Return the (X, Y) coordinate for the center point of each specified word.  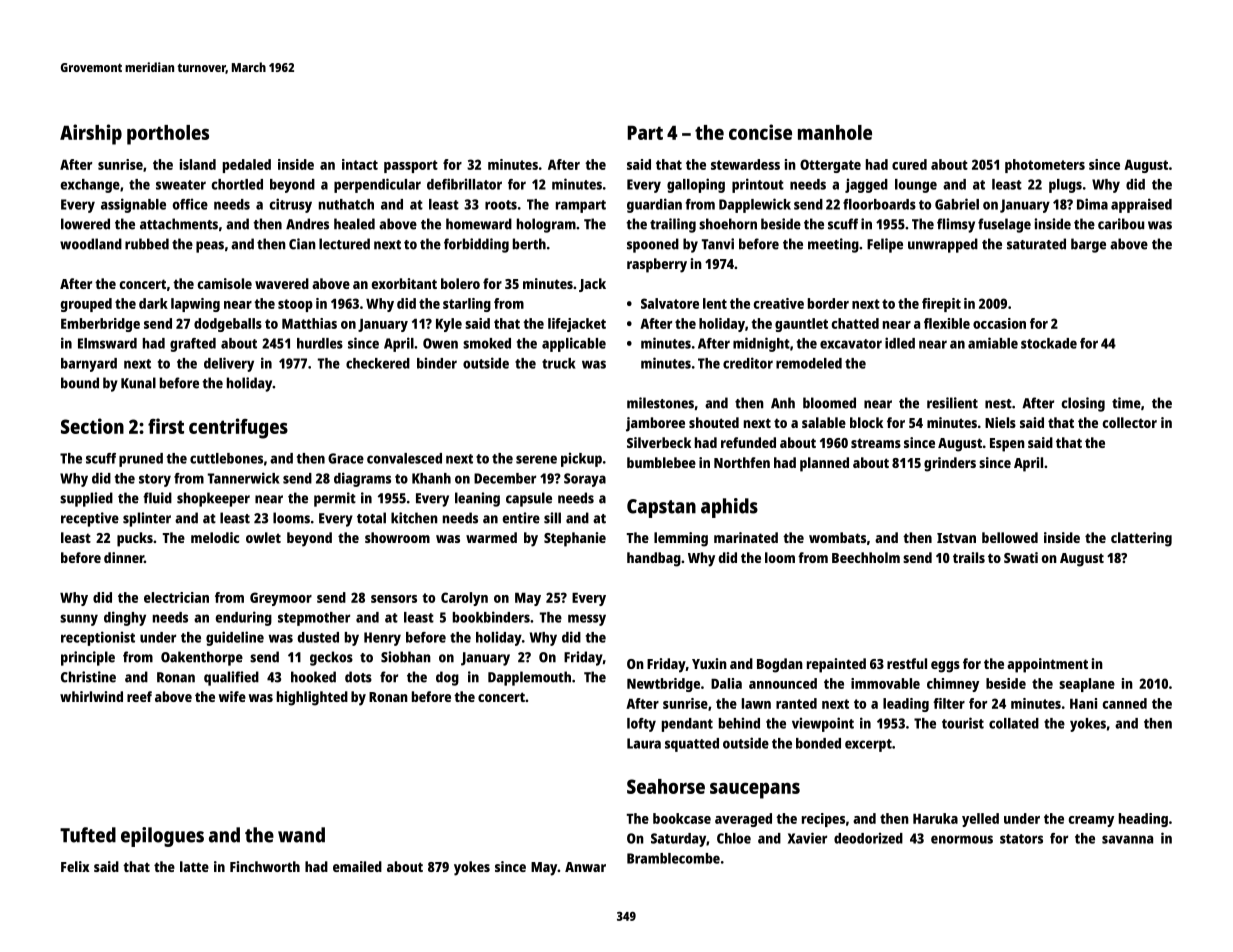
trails (969, 557)
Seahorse (666, 786)
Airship (91, 134)
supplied (86, 499)
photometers (1045, 166)
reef (139, 696)
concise (760, 132)
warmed (491, 537)
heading (1143, 820)
